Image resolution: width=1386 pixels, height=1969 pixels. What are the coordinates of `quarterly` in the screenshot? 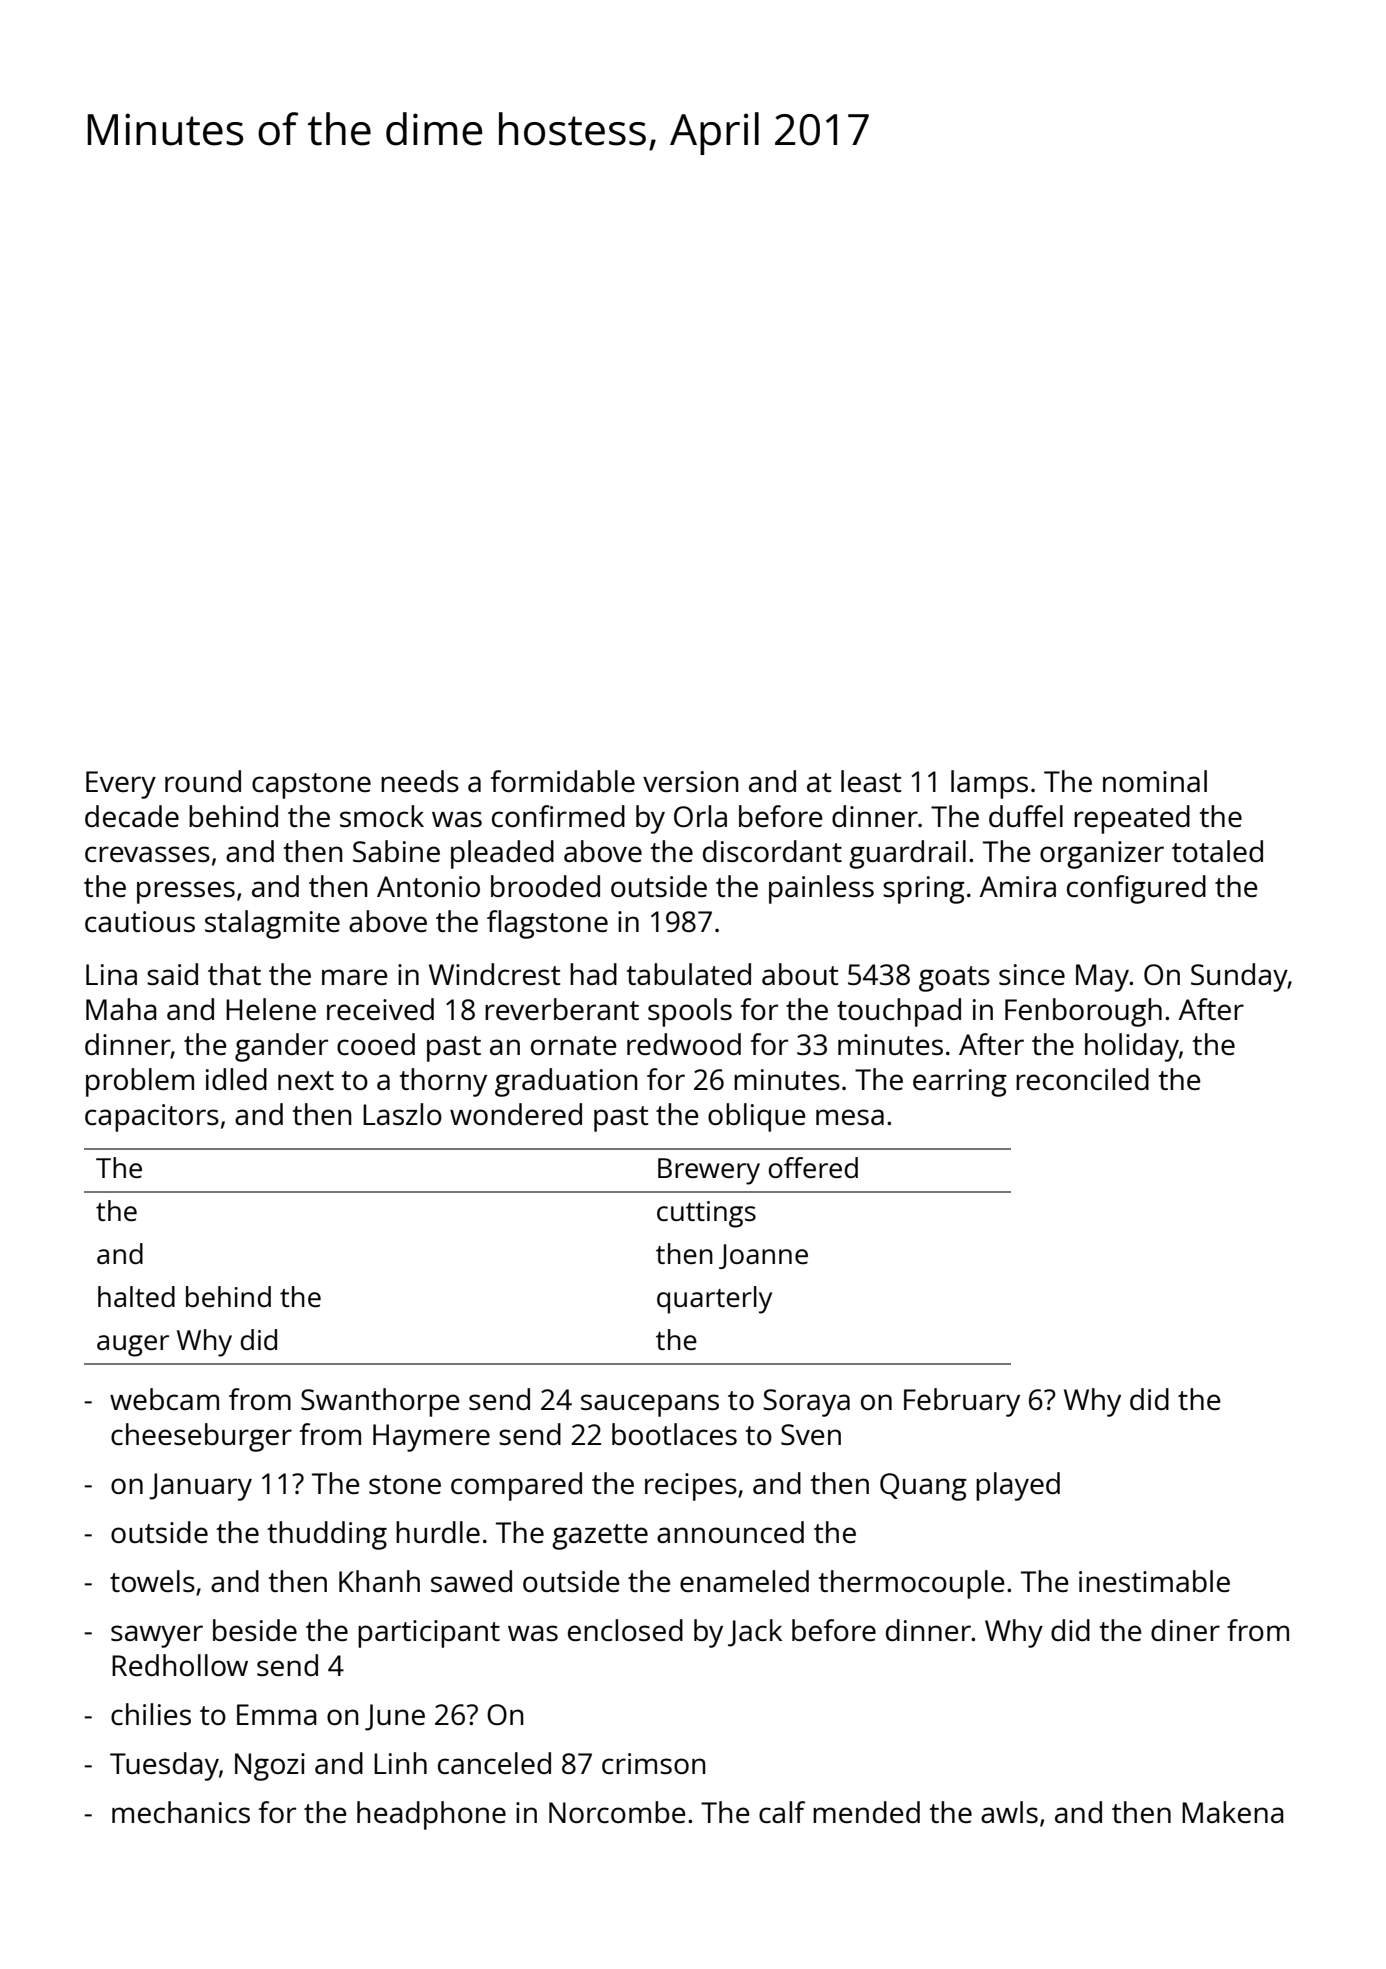 It's located at (714, 1300).
